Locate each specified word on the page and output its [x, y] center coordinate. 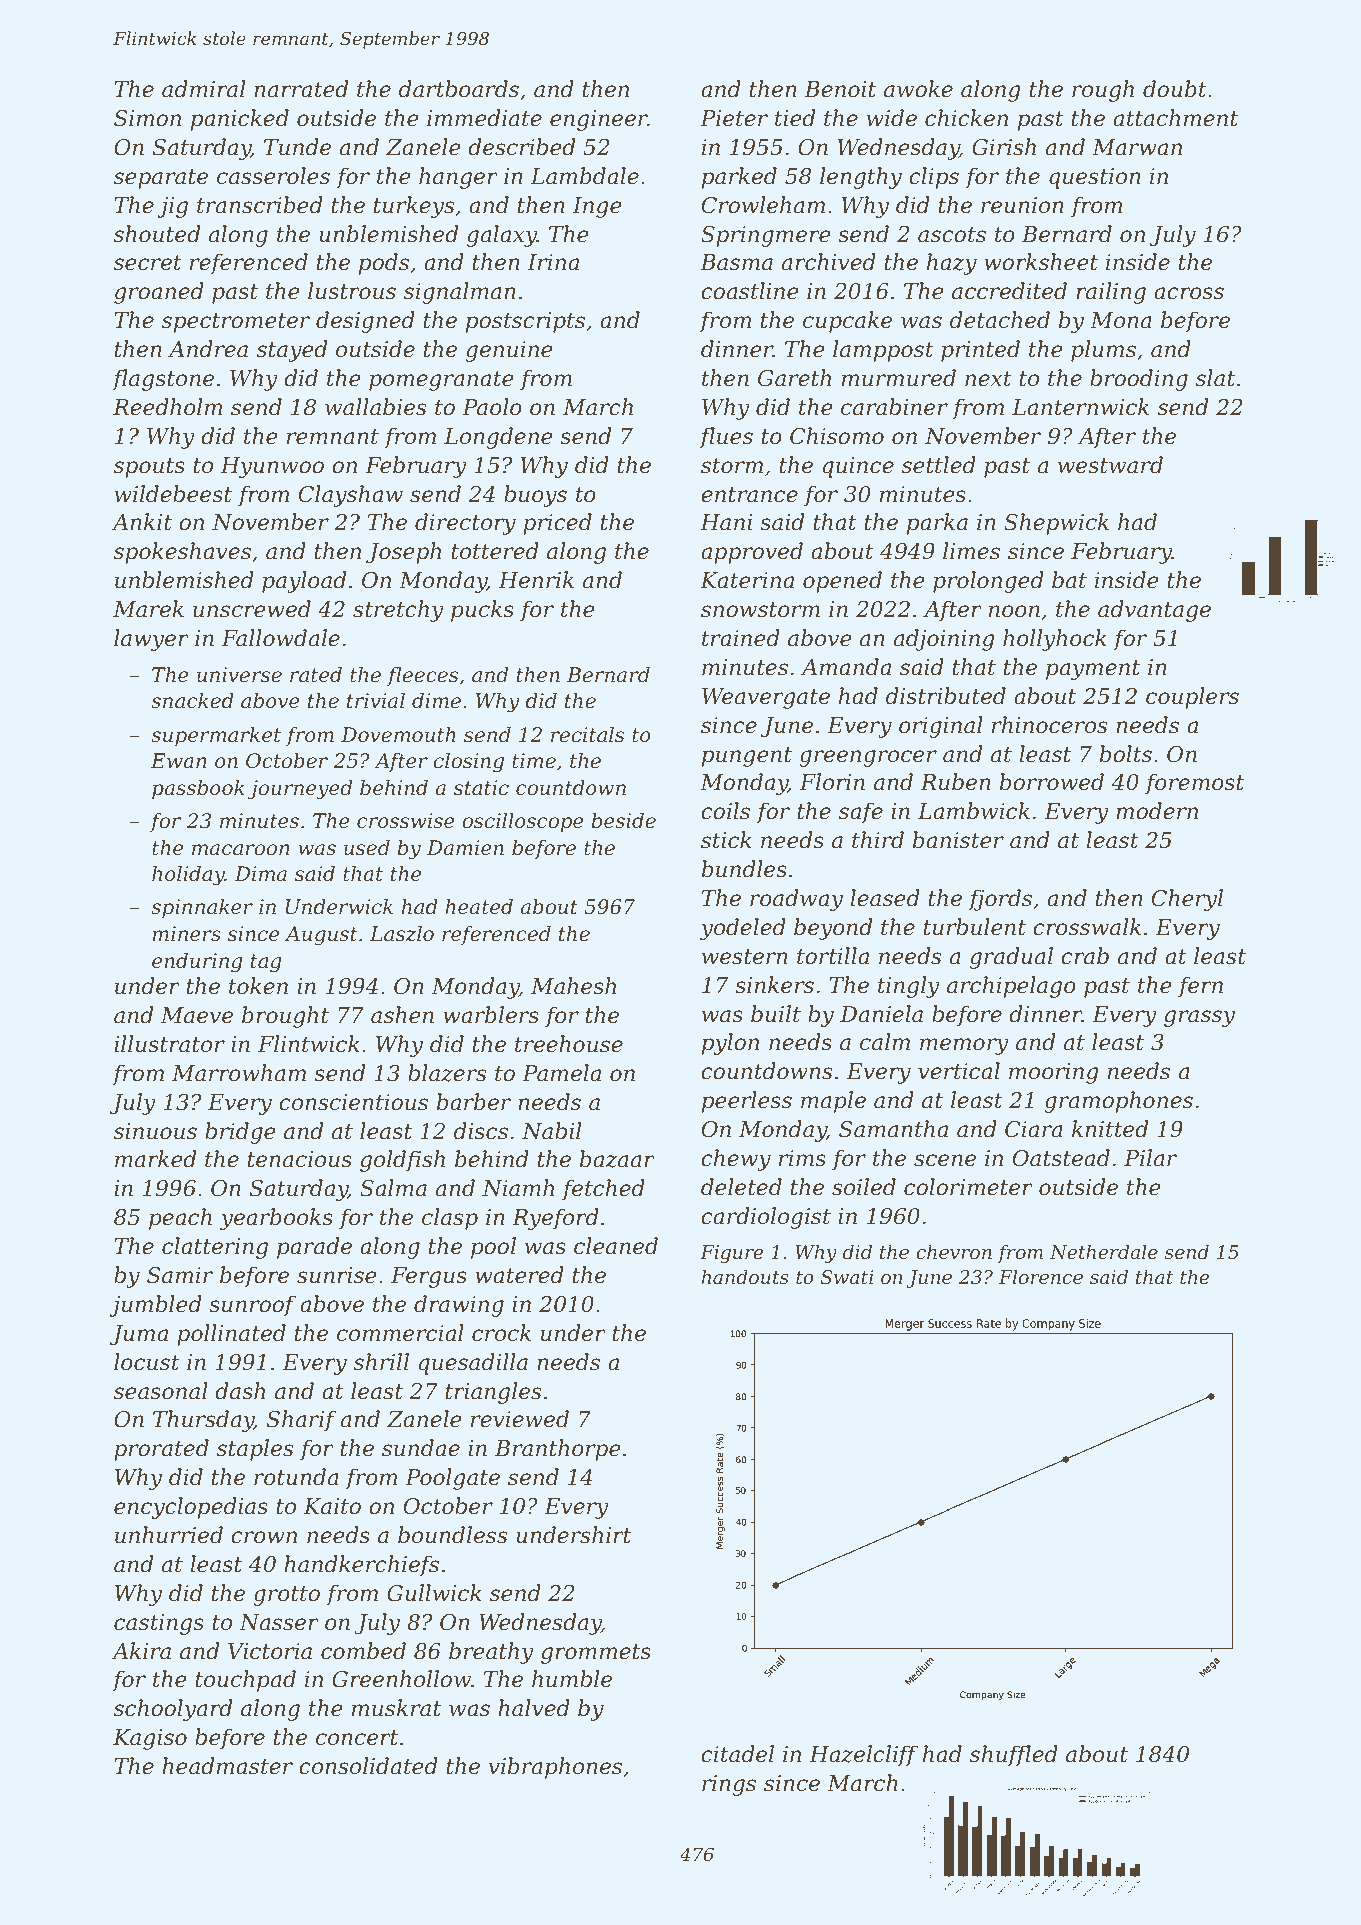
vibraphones [555, 1768]
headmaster [227, 1766]
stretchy [398, 611]
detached [1000, 320]
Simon [147, 118]
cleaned [616, 1246]
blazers [447, 1073]
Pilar [1150, 1158]
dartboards [459, 89]
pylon [730, 1044]
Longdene [498, 438]
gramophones [1118, 1102]
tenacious [300, 1159]
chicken [966, 118]
